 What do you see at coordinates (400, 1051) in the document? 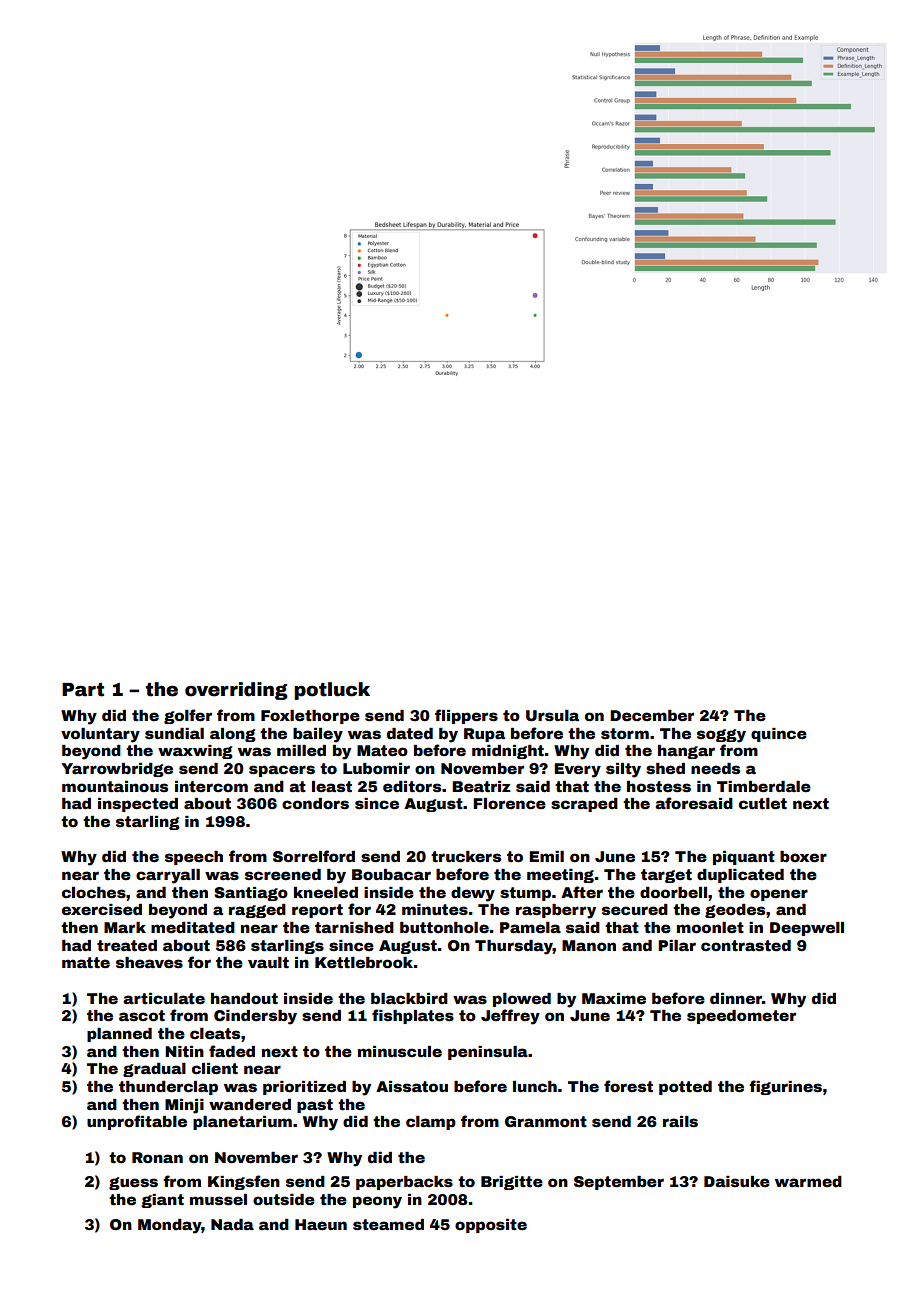
I see `minuscule` at bounding box center [400, 1051].
